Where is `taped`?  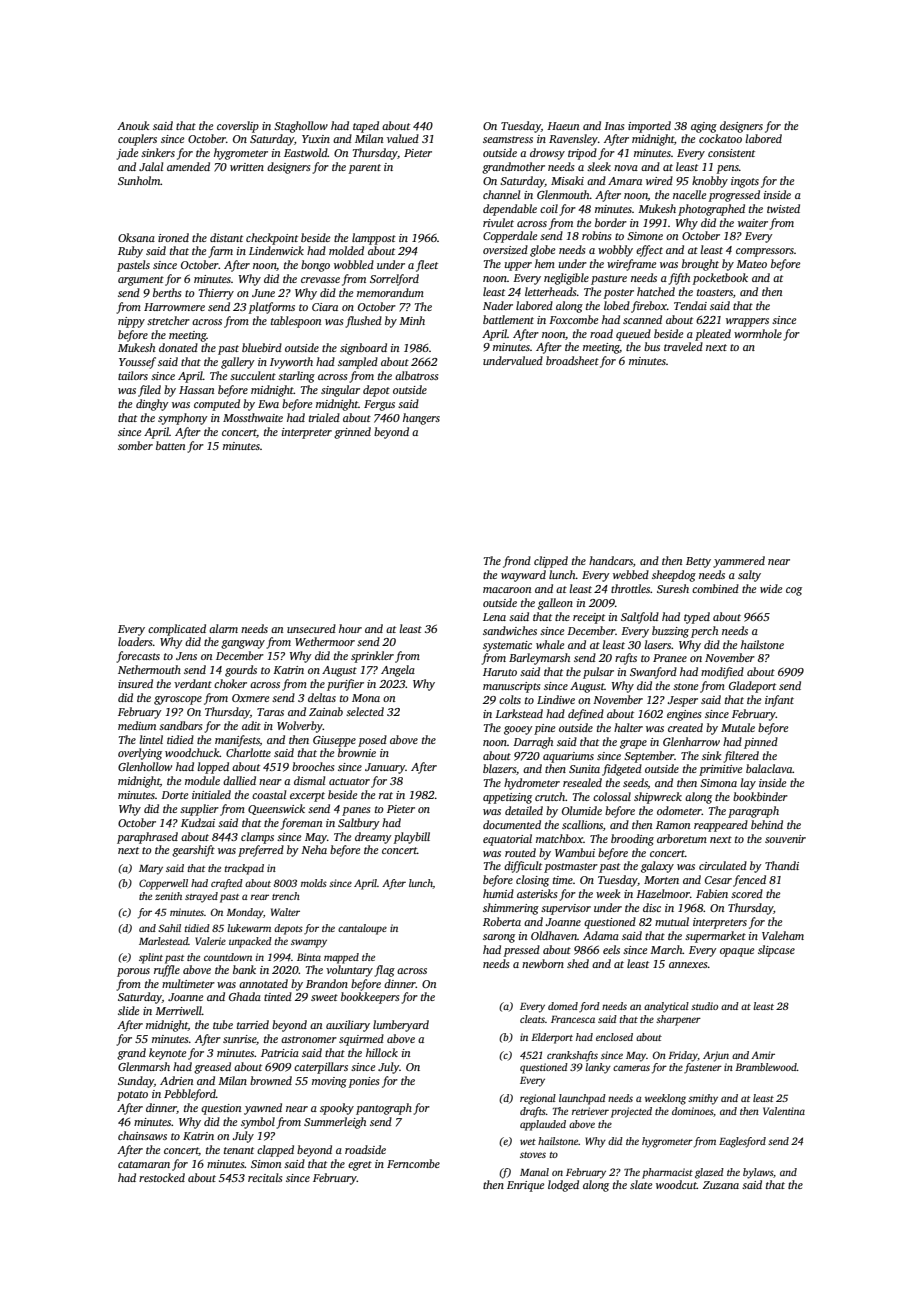 taped is located at coordinates (366, 127).
